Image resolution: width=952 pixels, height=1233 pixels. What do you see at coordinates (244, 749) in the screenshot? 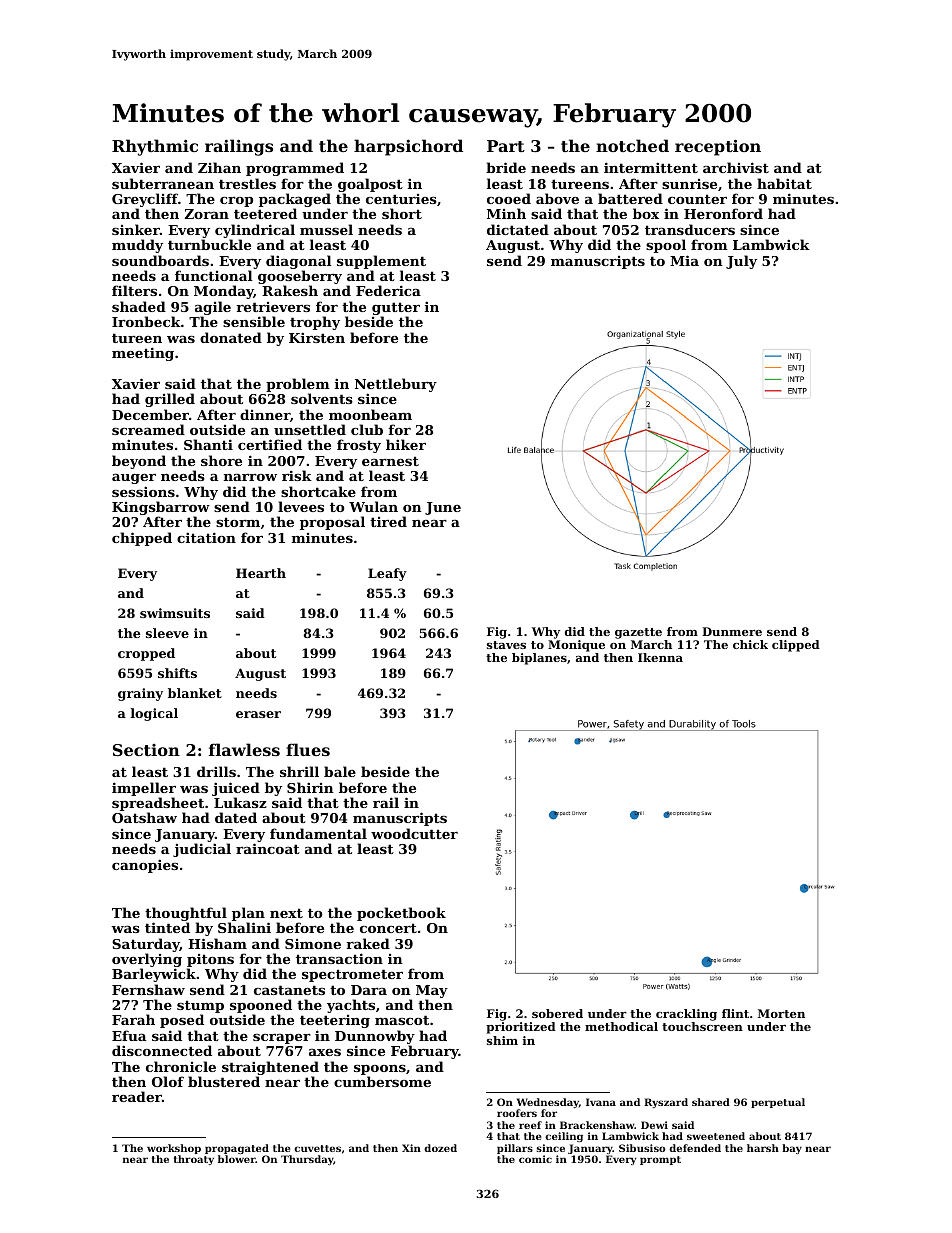
I see `flawless` at bounding box center [244, 749].
